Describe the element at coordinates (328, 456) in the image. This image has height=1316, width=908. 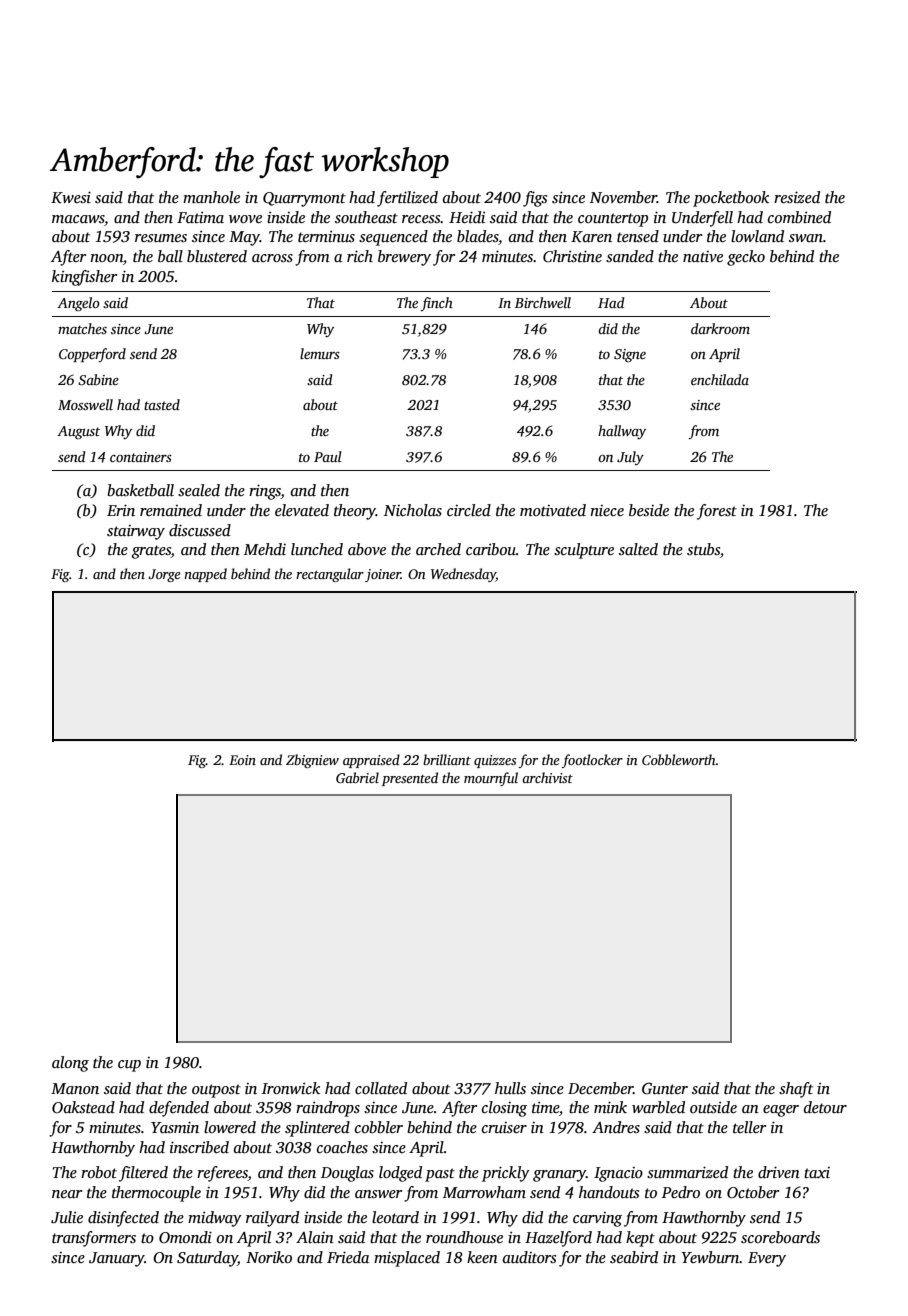
I see `Paul` at that location.
